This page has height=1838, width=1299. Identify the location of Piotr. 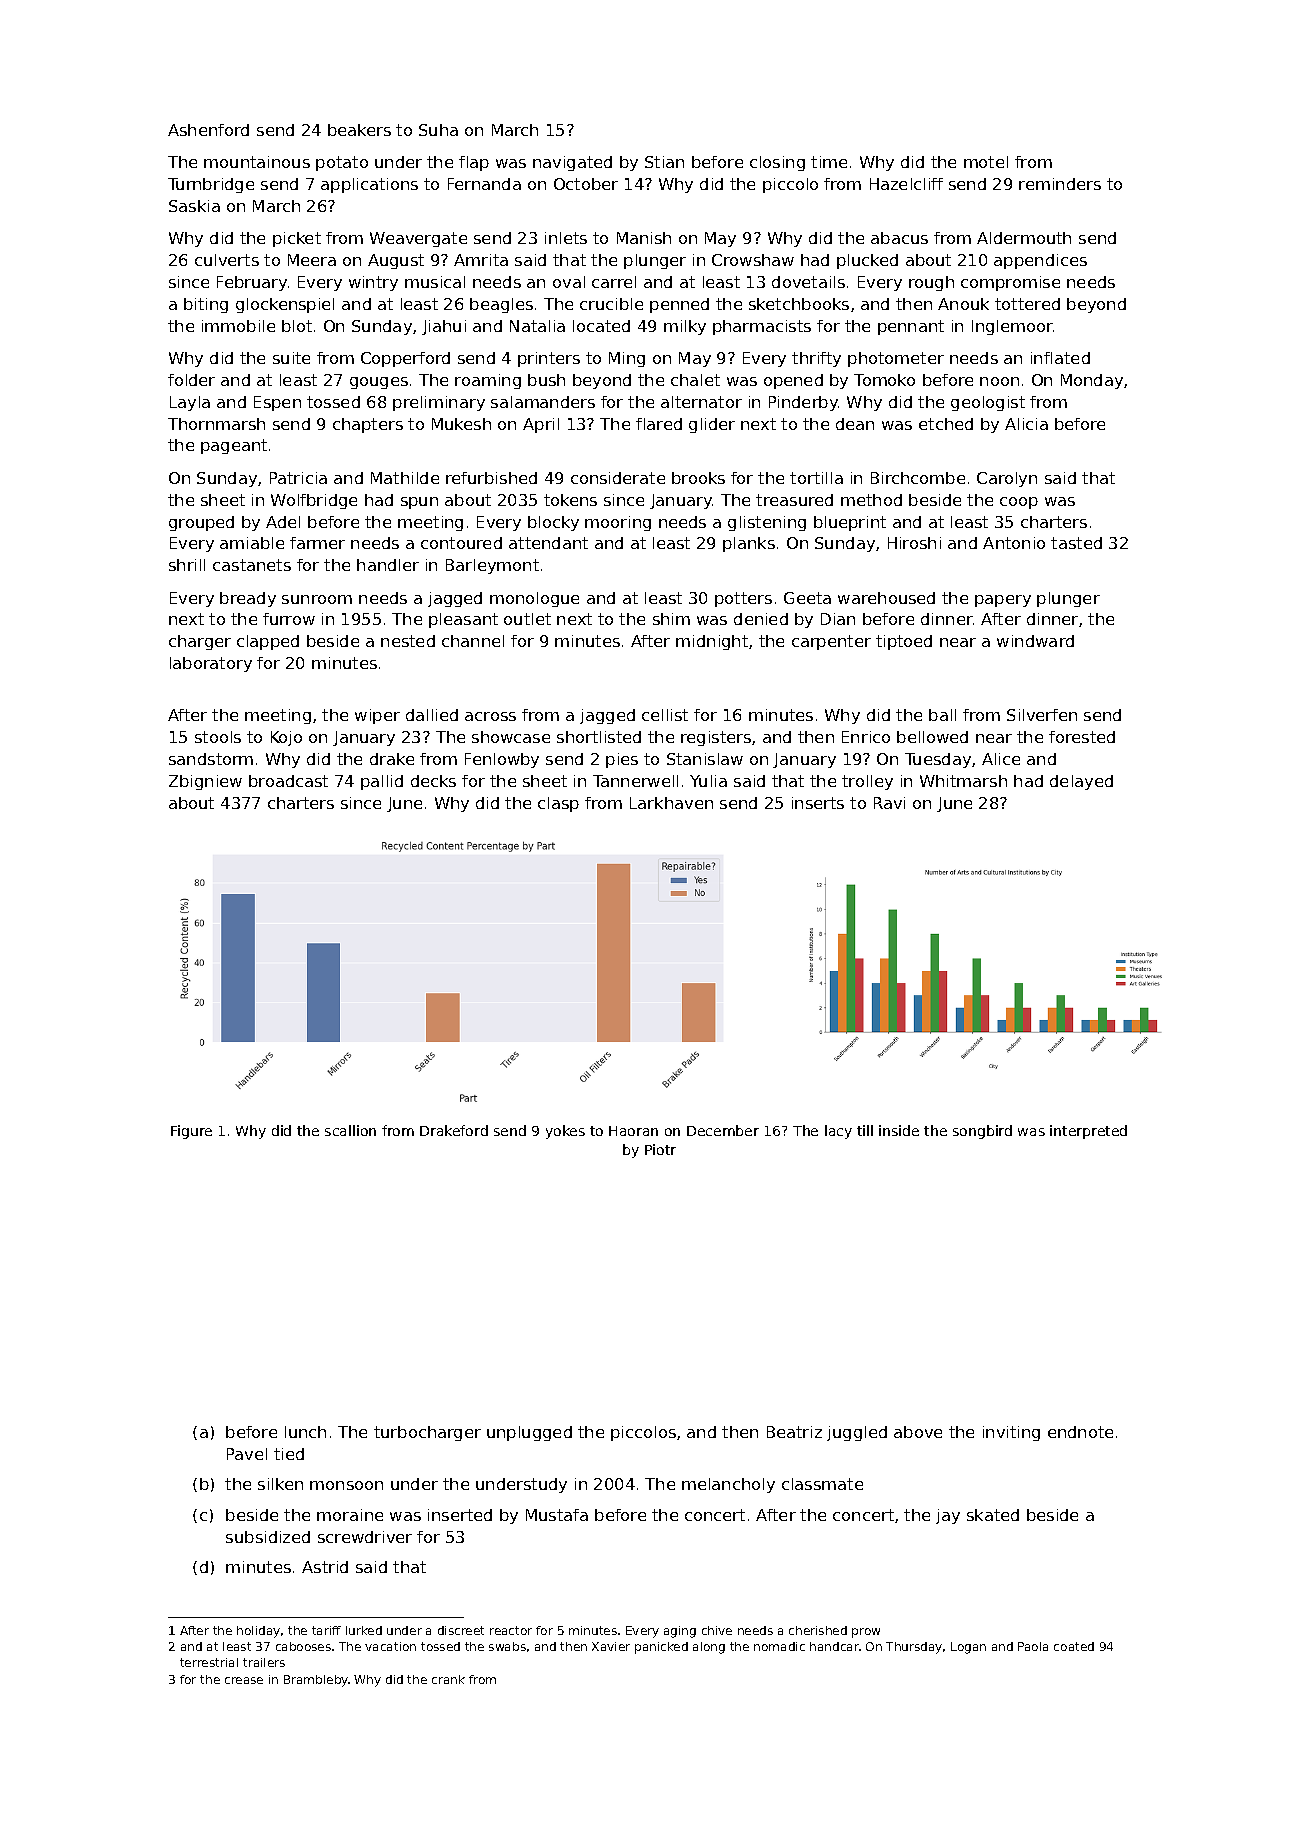
(660, 1149).
